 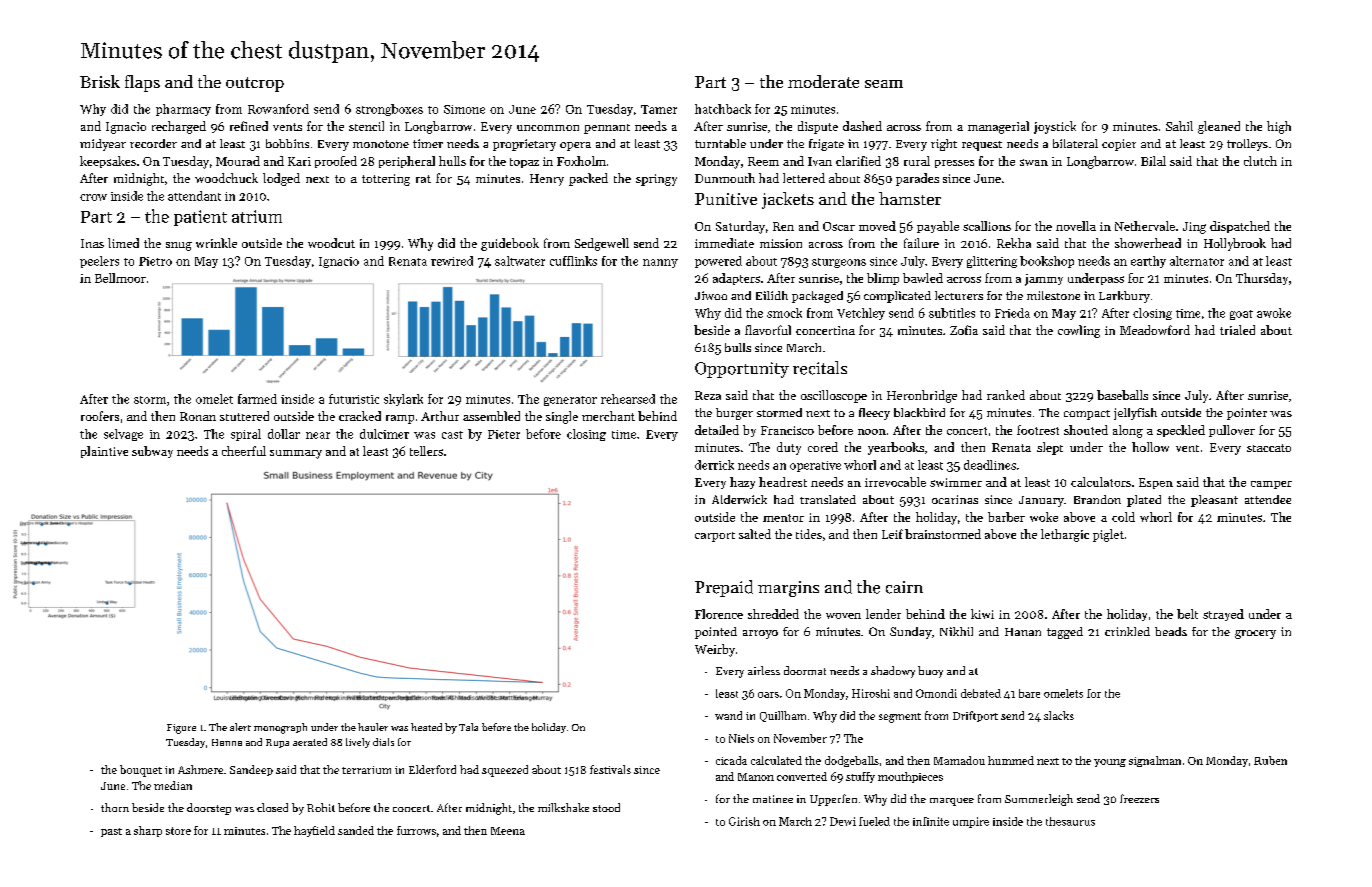 I want to click on copier, so click(x=1119, y=145).
